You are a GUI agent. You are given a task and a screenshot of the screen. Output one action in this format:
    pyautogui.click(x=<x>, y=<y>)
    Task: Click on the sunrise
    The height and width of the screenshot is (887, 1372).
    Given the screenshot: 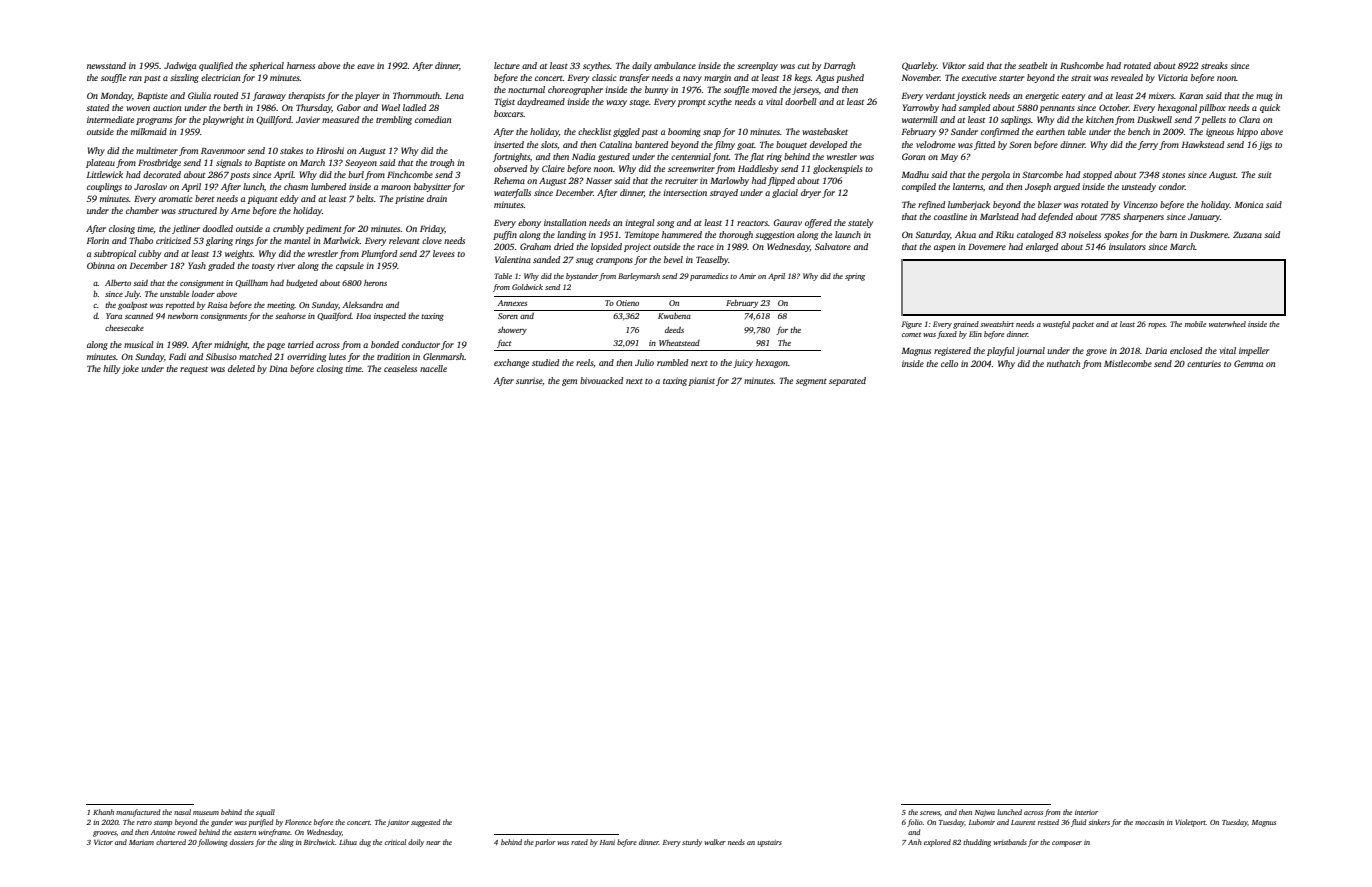 What is the action you would take?
    pyautogui.click(x=529, y=381)
